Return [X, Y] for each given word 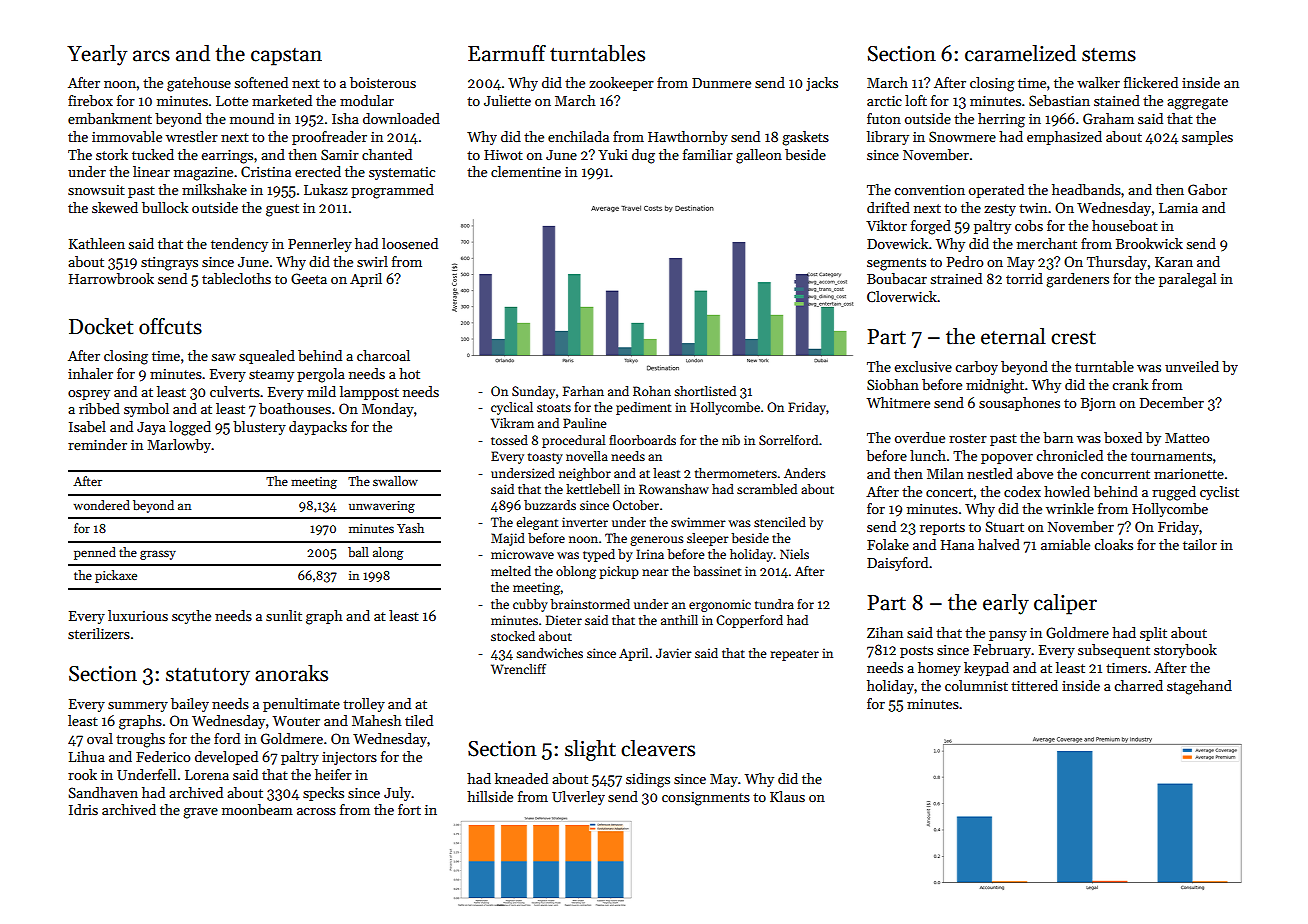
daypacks [318, 428]
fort [409, 809]
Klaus [787, 796]
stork [112, 154]
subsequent [1114, 651]
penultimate [301, 705]
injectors [349, 758]
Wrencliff [518, 669]
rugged [1174, 493]
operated [996, 191]
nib [731, 440]
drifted [888, 207]
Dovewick [897, 243]
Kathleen [97, 243]
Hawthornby [688, 138]
